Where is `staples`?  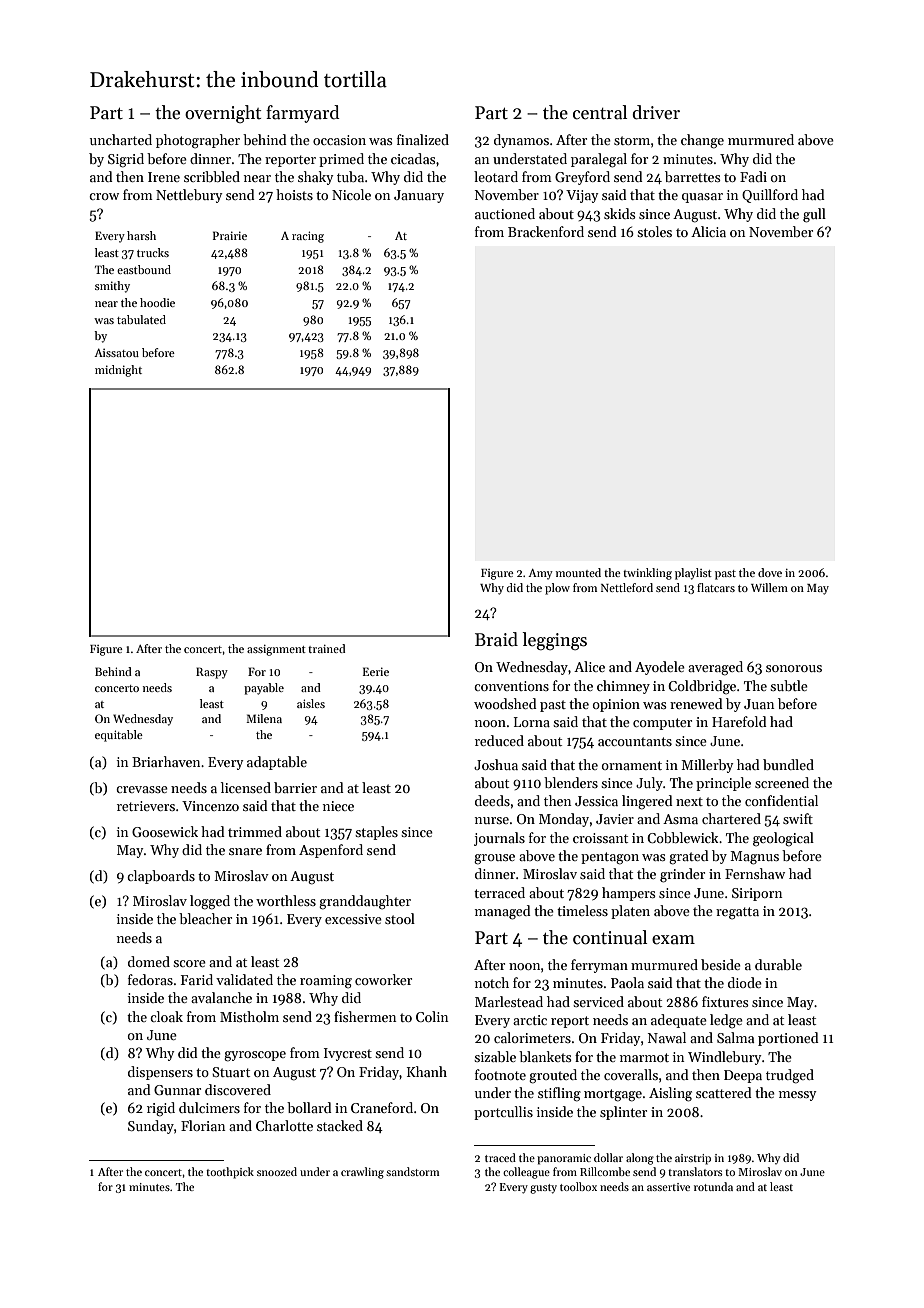 staples is located at coordinates (376, 833).
